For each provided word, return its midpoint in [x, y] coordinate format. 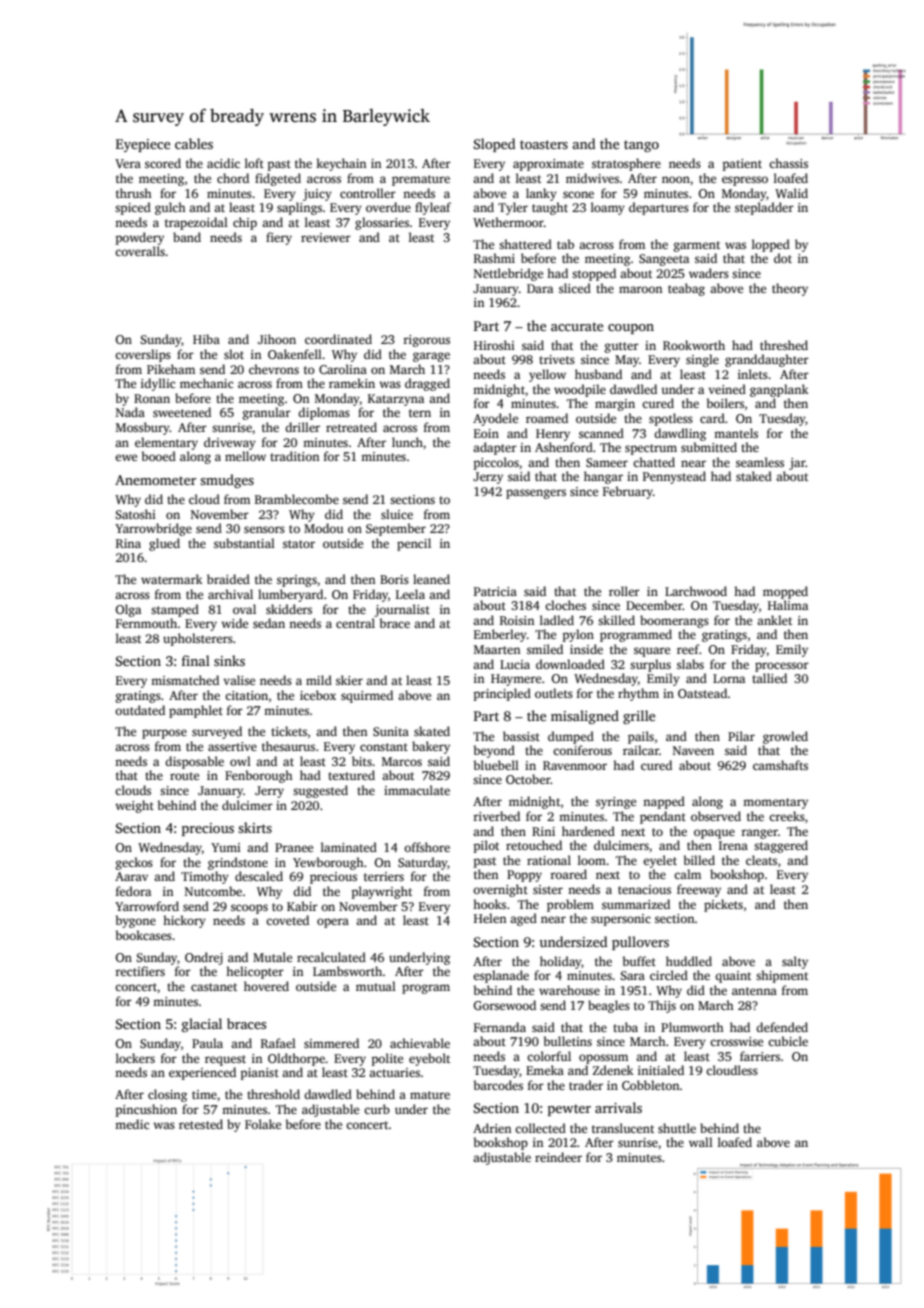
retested [201, 1124]
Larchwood [696, 591]
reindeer [558, 1157]
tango [641, 146]
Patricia [495, 591]
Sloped [494, 145]
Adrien [492, 1128]
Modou [323, 528]
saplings [299, 208]
